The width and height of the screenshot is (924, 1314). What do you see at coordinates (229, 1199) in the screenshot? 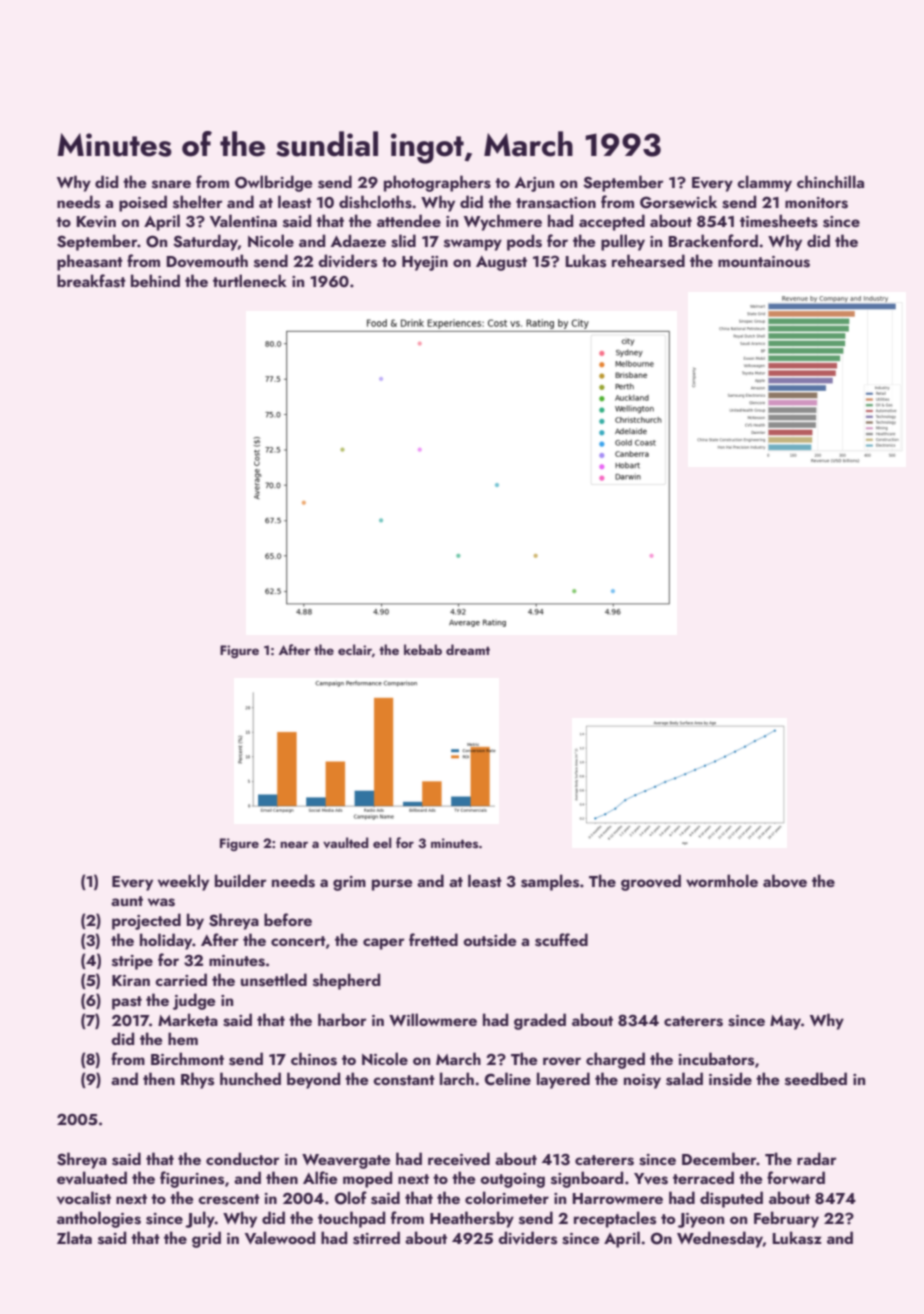
I see `crescent` at bounding box center [229, 1199].
